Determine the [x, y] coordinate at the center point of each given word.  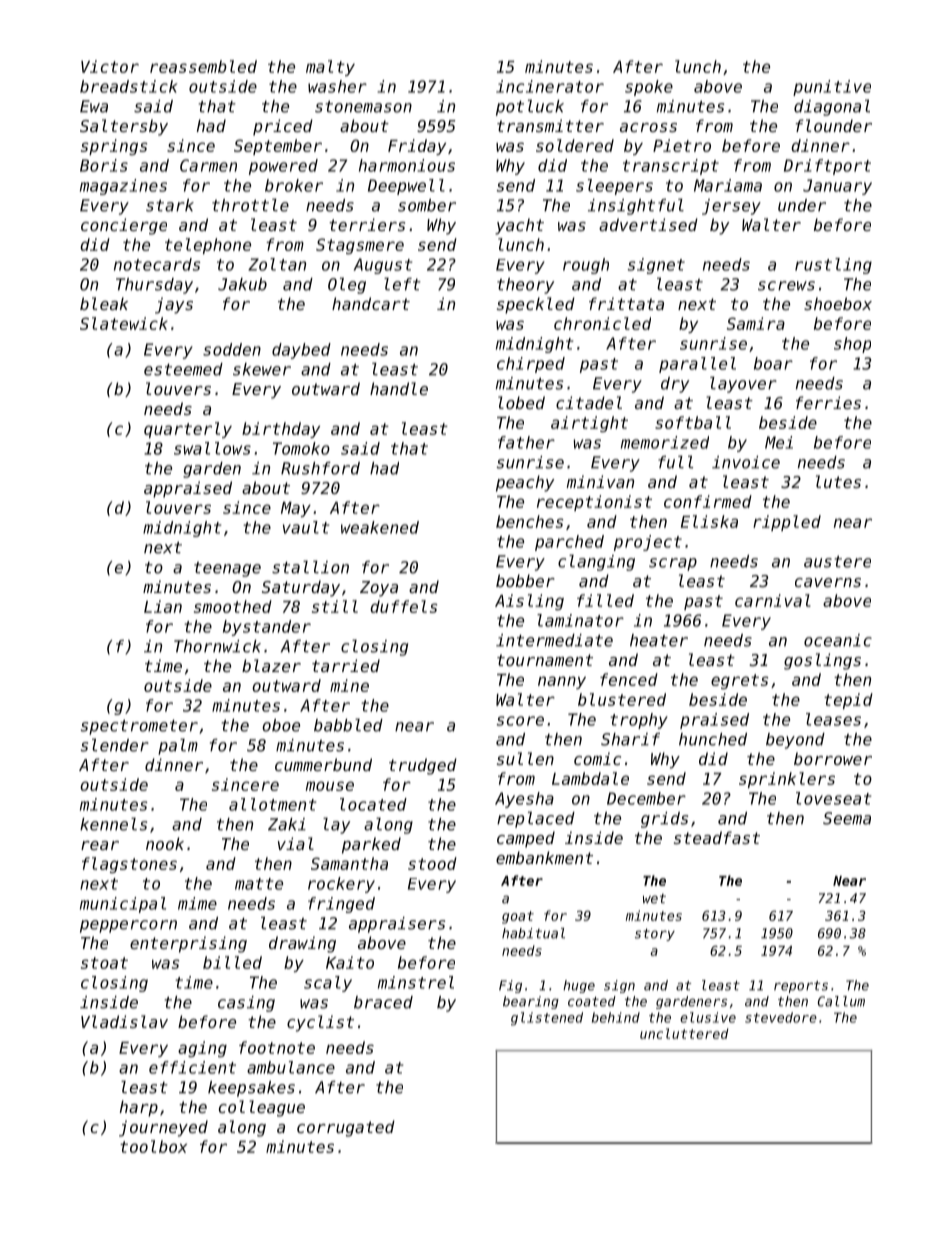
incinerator [550, 86]
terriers [367, 224]
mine [349, 685]
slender [115, 745]
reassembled [203, 66]
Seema [847, 818]
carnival [773, 600]
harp [139, 1108]
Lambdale [590, 778]
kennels [113, 824]
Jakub [242, 284]
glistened [547, 1019]
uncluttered [684, 1033]
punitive [832, 88]
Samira [756, 323]
